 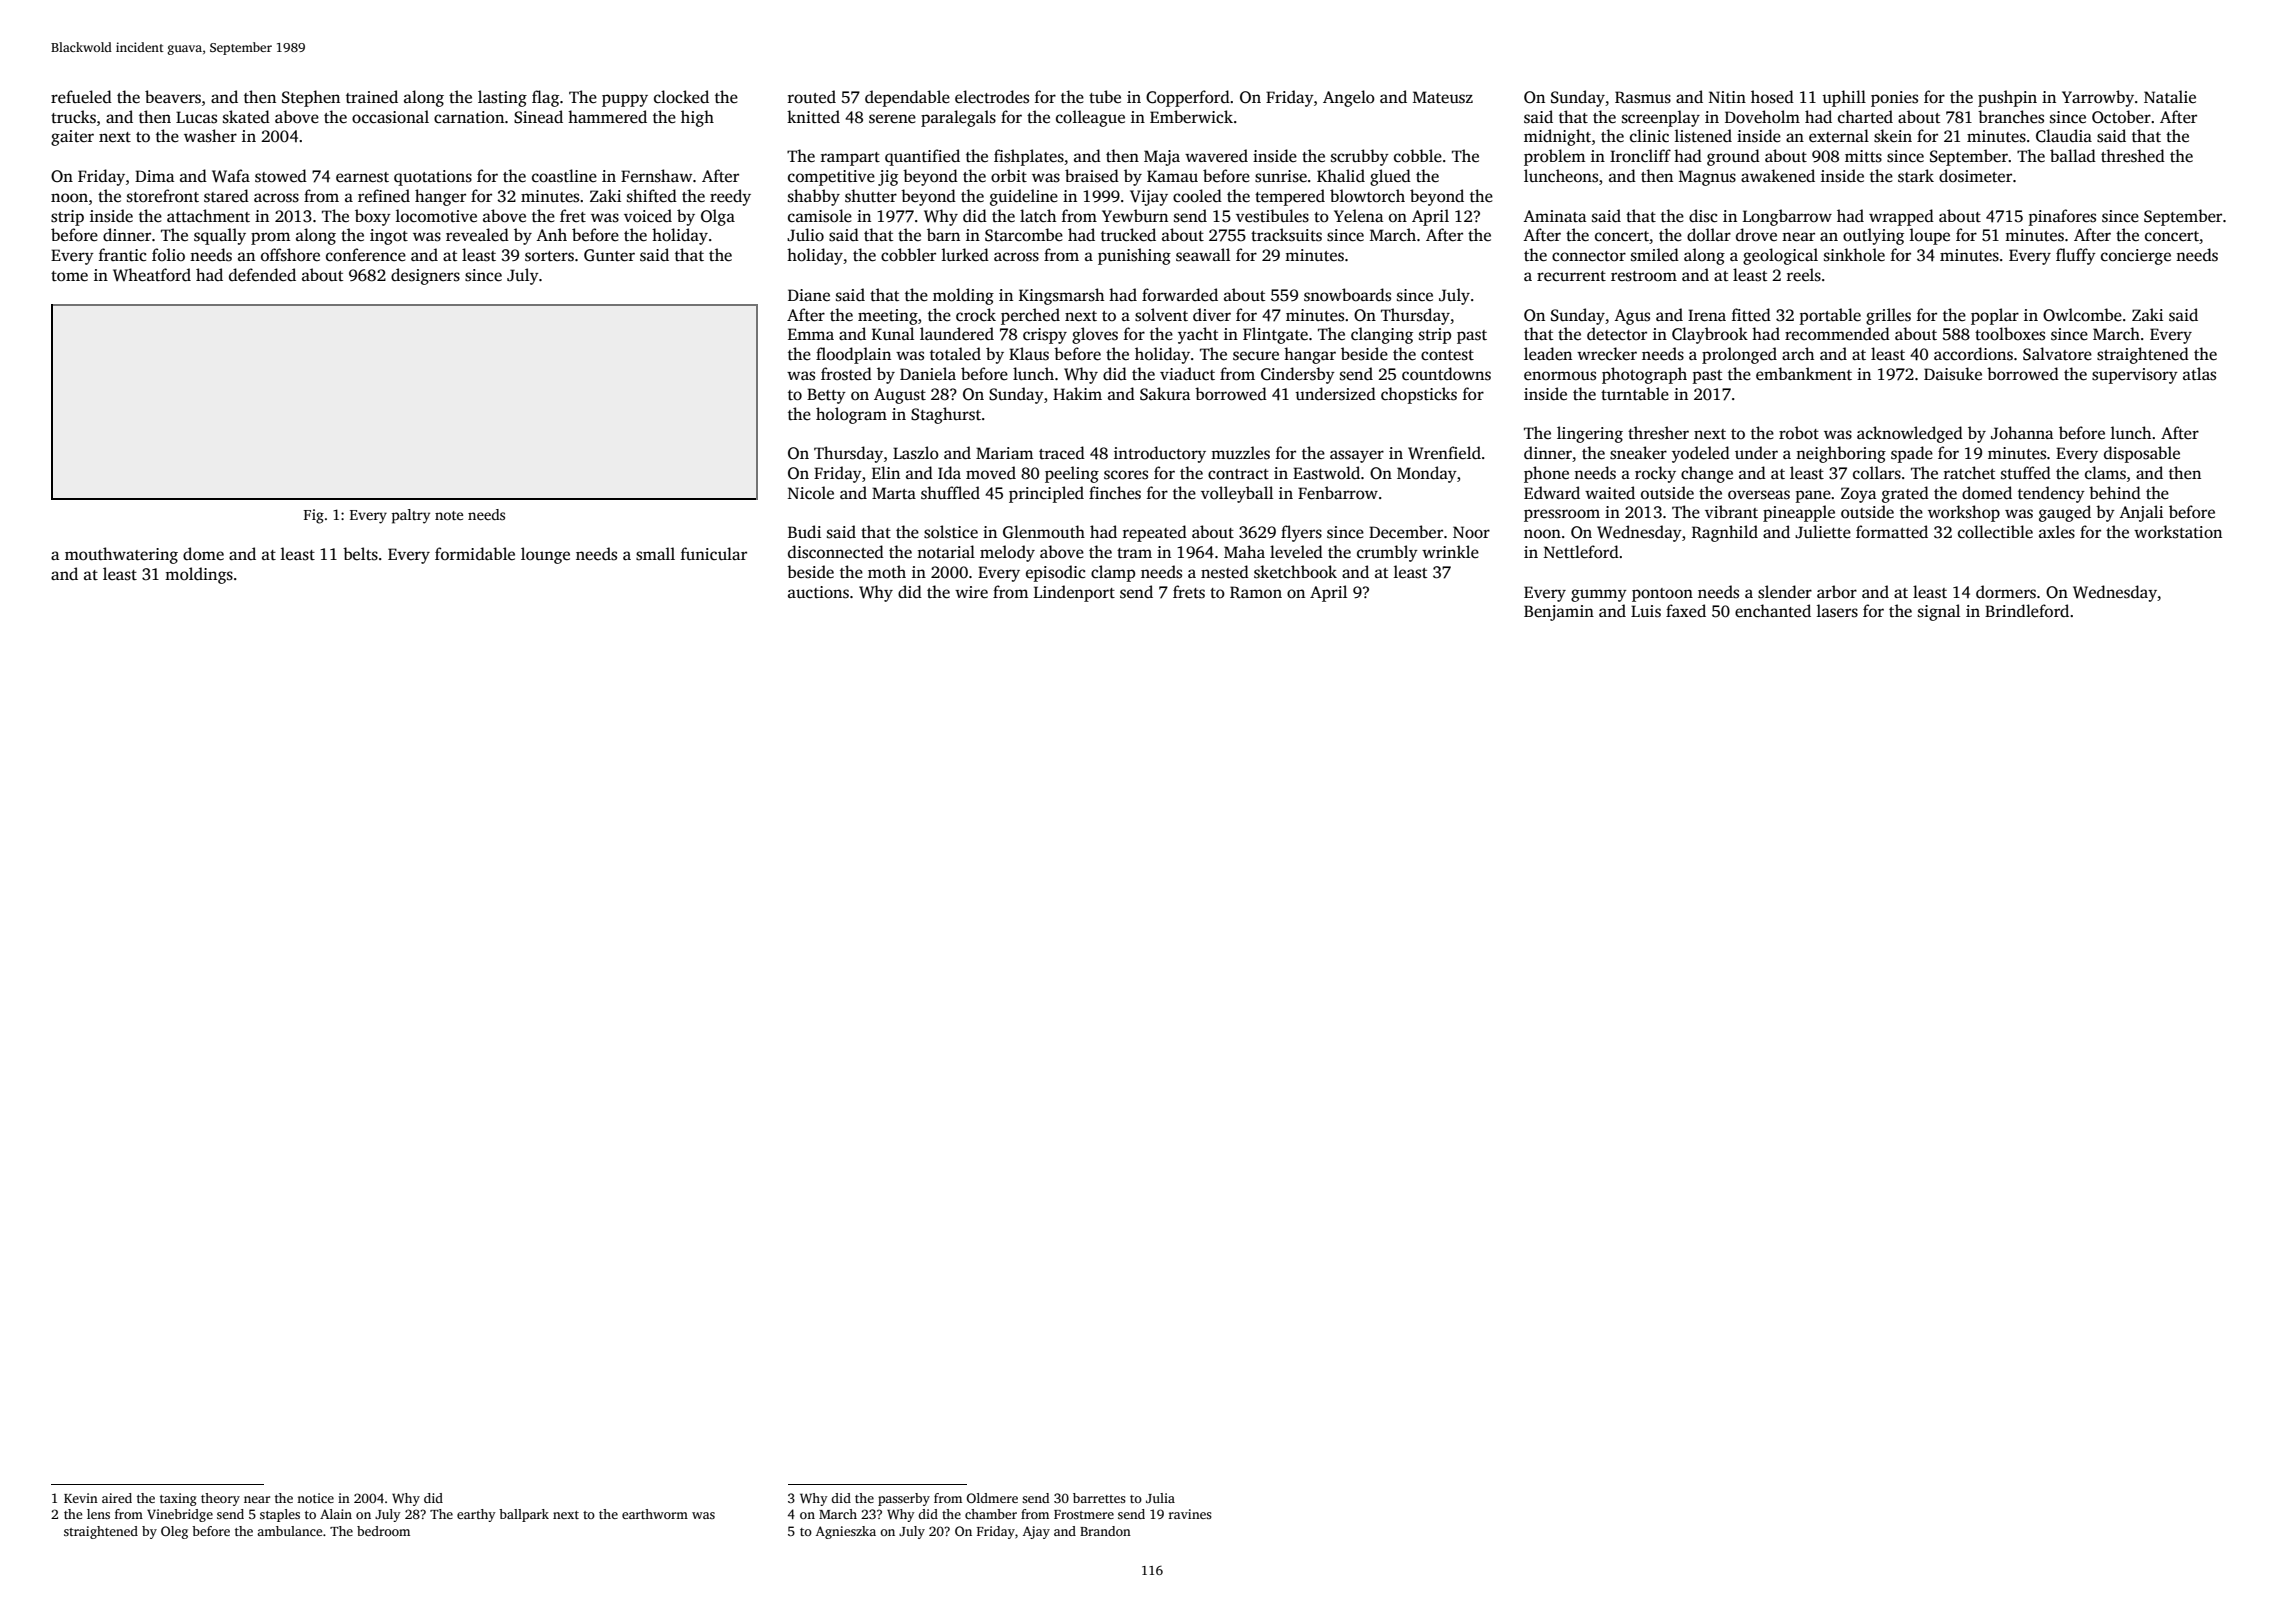 I want to click on Brindleford, so click(x=2027, y=610).
